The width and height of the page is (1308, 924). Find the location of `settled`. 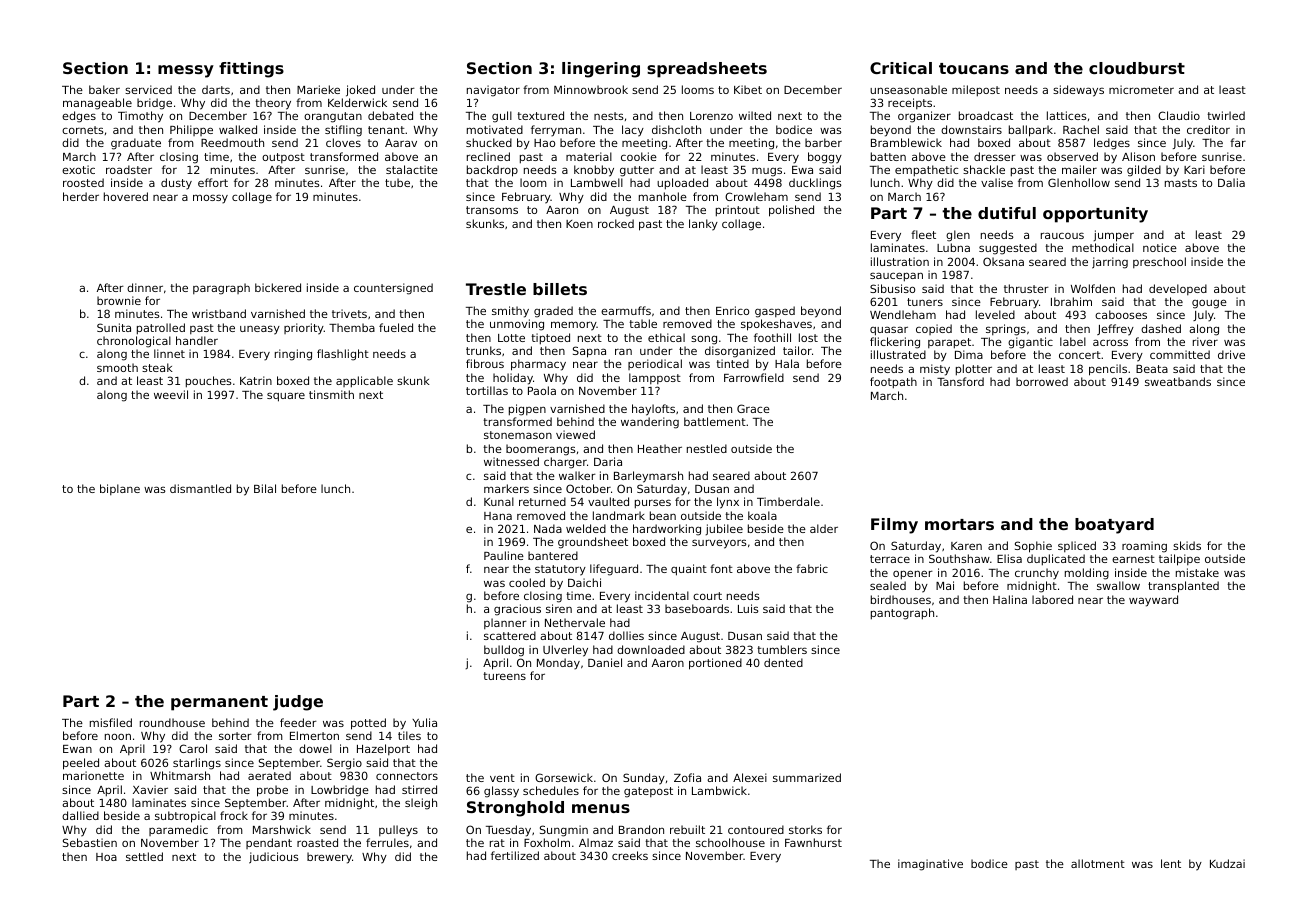

settled is located at coordinates (144, 856).
